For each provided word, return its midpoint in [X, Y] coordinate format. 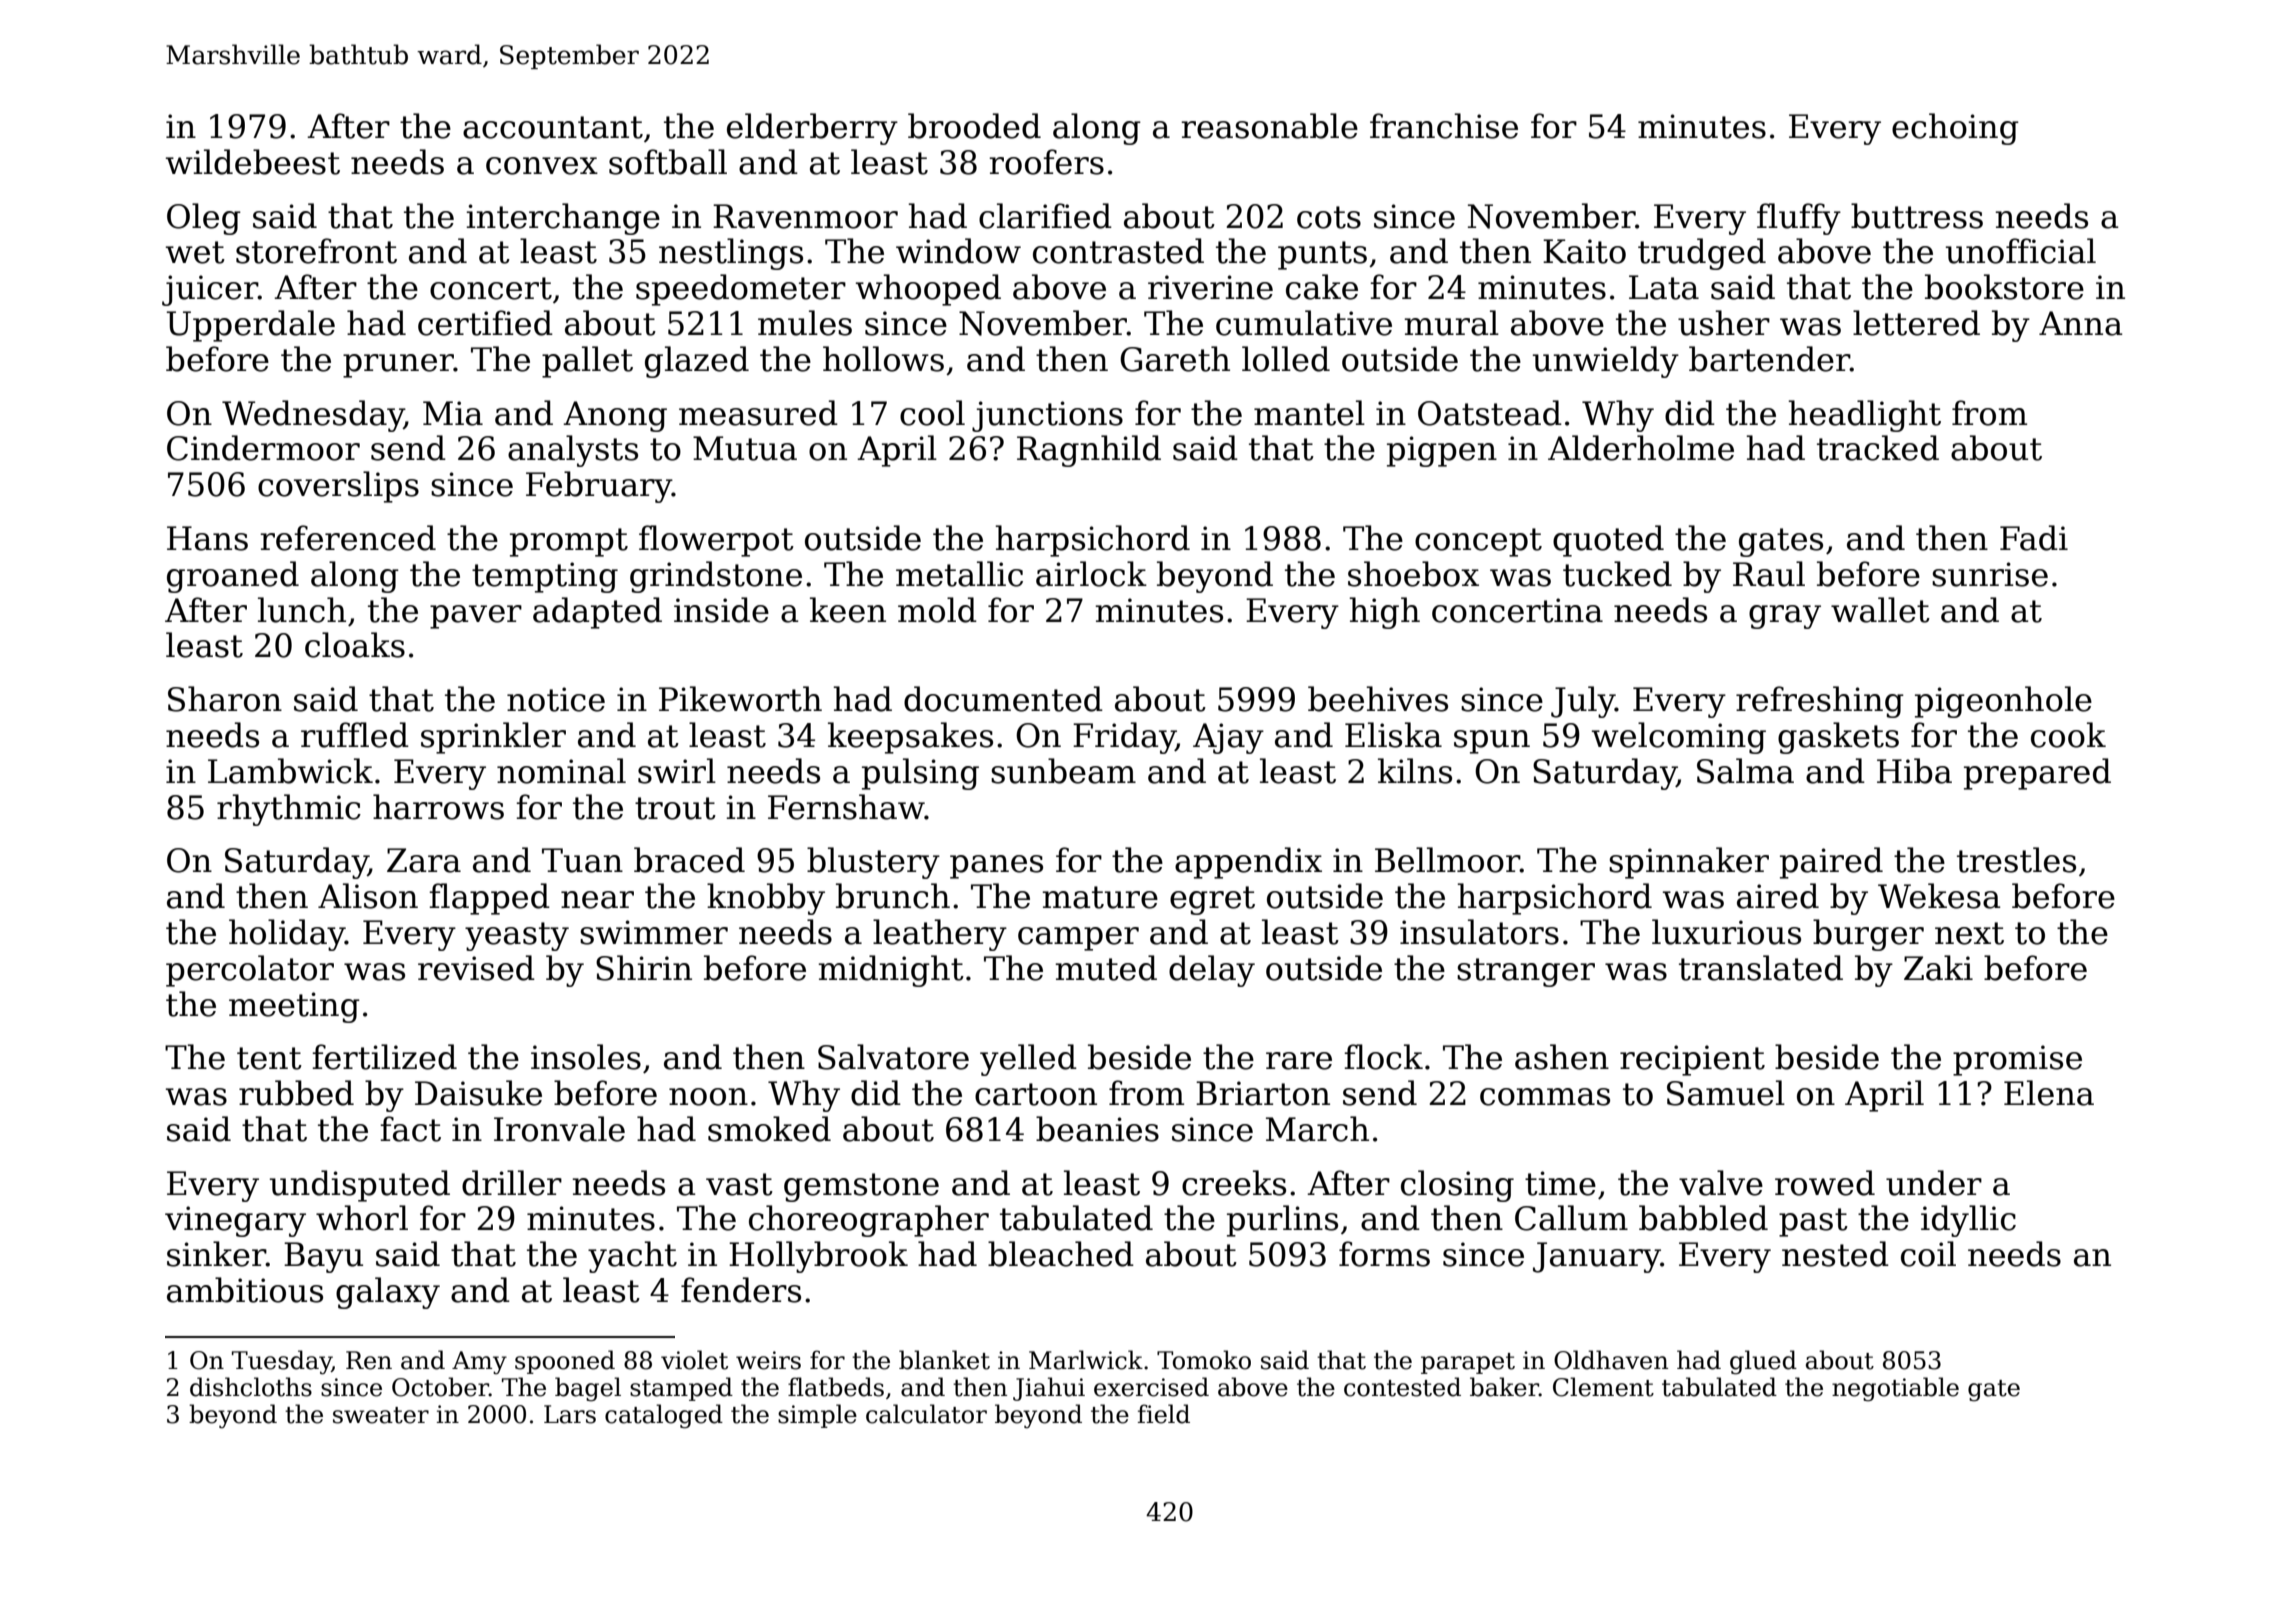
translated [1761, 968]
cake [1322, 287]
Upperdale [250, 326]
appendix [1248, 863]
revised [476, 968]
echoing [1955, 129]
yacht [632, 1257]
